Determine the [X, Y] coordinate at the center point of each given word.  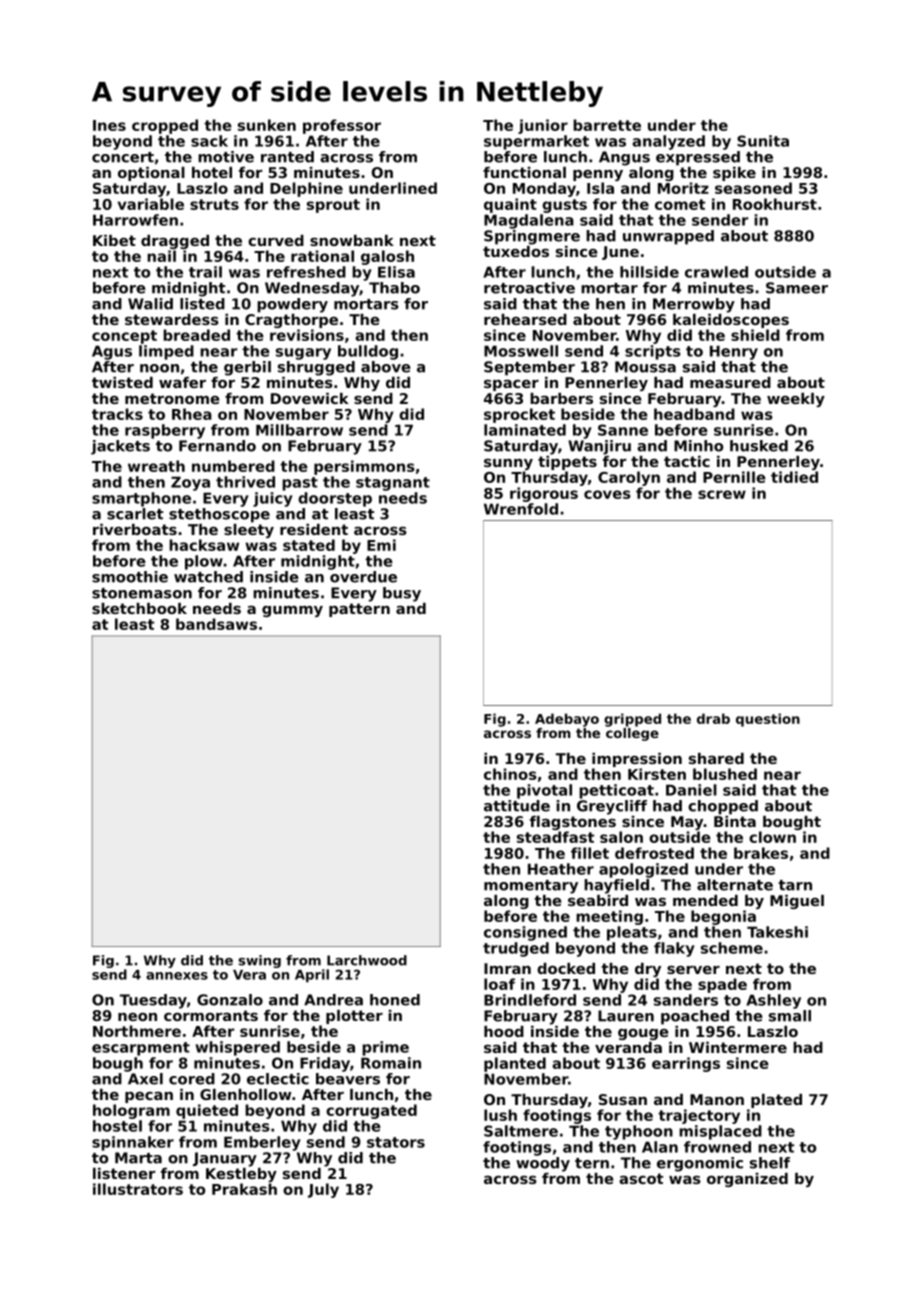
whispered [238, 1048]
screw [722, 494]
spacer [511, 385]
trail [205, 272]
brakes [761, 853]
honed [395, 1000]
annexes [177, 976]
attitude [517, 806]
